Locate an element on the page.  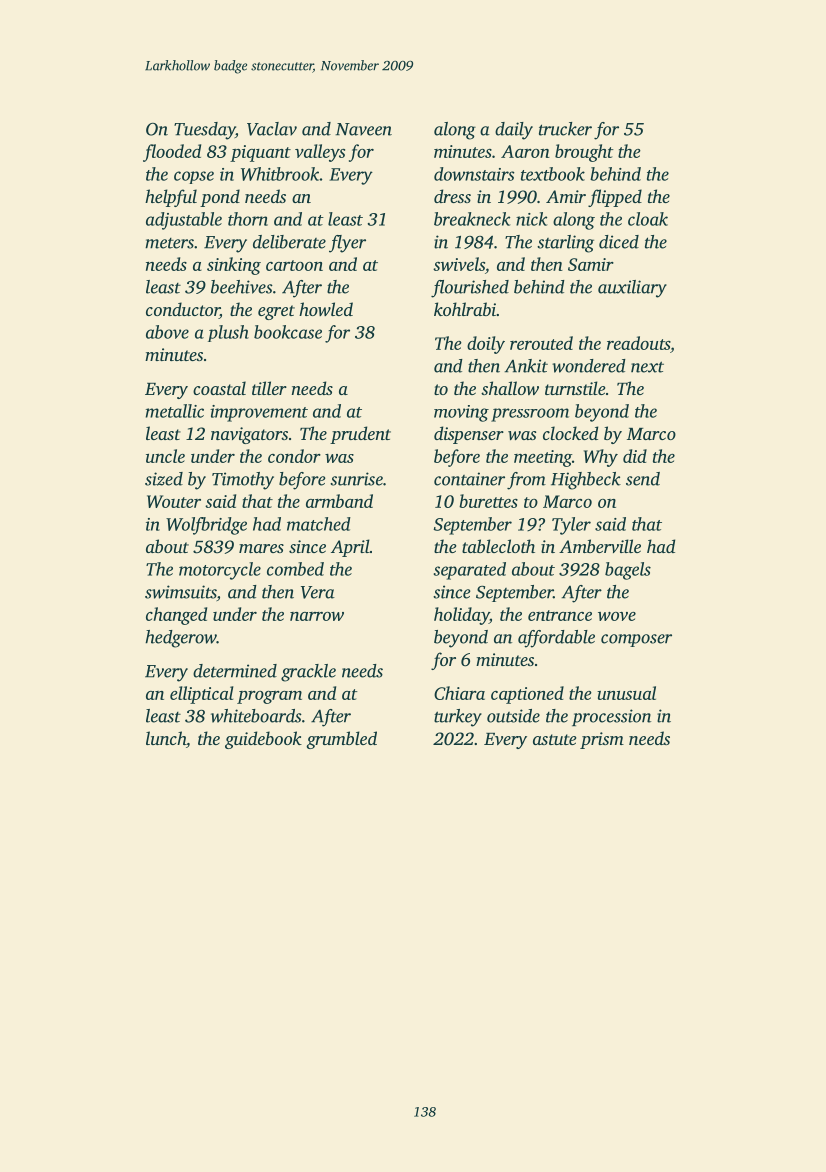
lunch is located at coordinates (166, 738).
